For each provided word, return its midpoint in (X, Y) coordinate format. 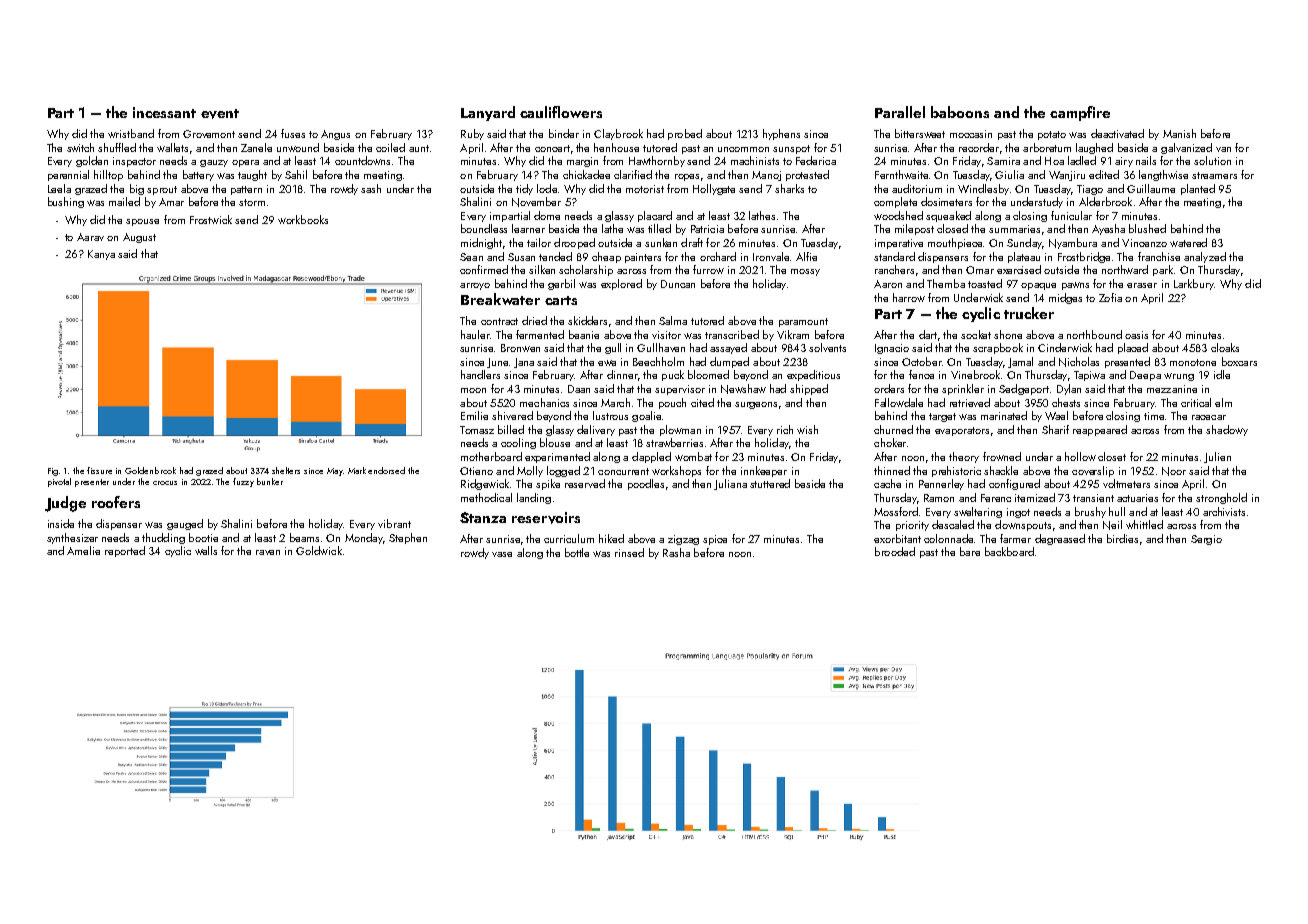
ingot (1018, 513)
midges (1065, 298)
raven (268, 552)
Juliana (730, 484)
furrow (708, 269)
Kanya (101, 255)
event (220, 114)
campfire (1080, 113)
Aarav (90, 237)
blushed (1147, 228)
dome (547, 215)
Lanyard (488, 113)
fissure (99, 470)
